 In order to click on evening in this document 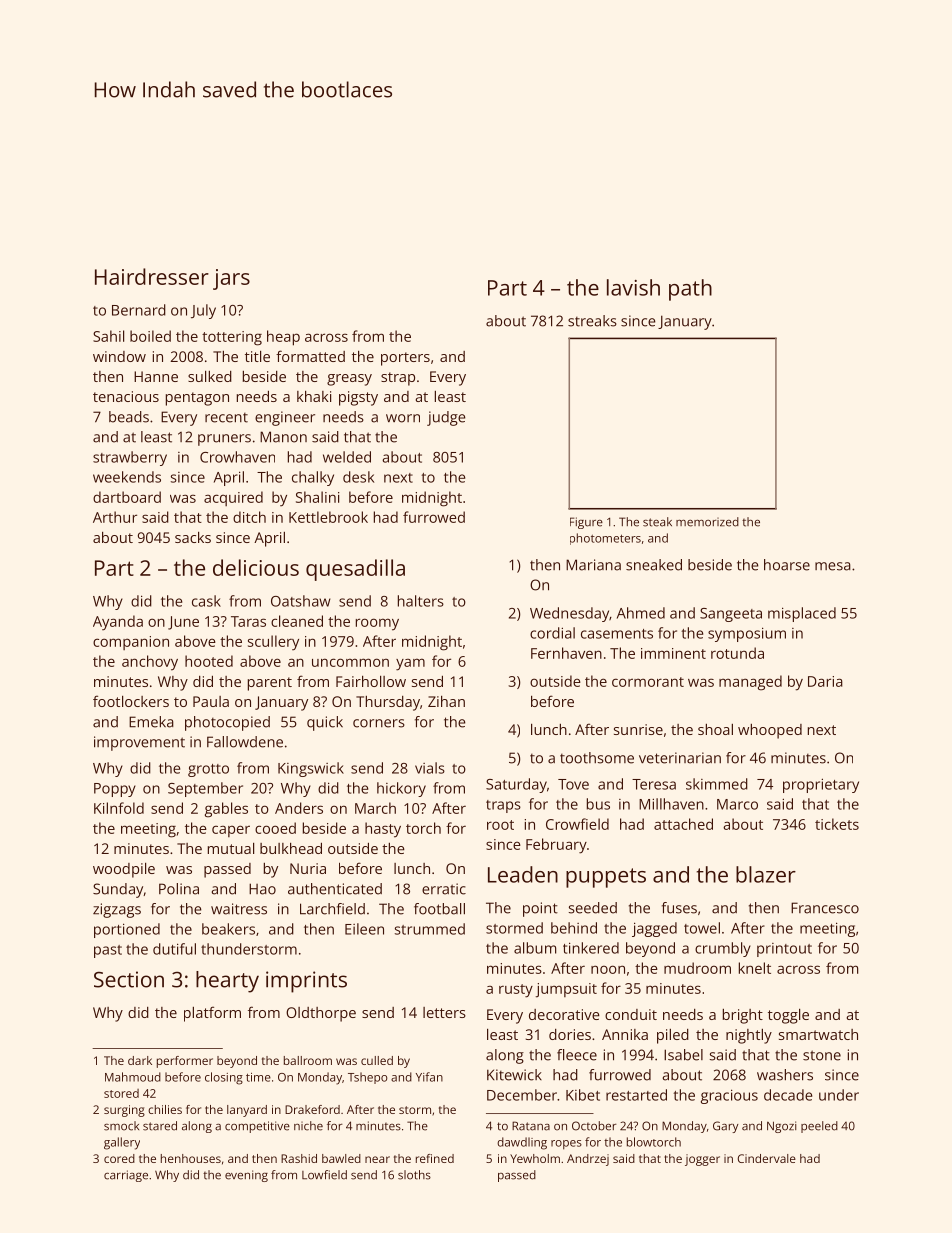, I will do `click(246, 1176)`.
